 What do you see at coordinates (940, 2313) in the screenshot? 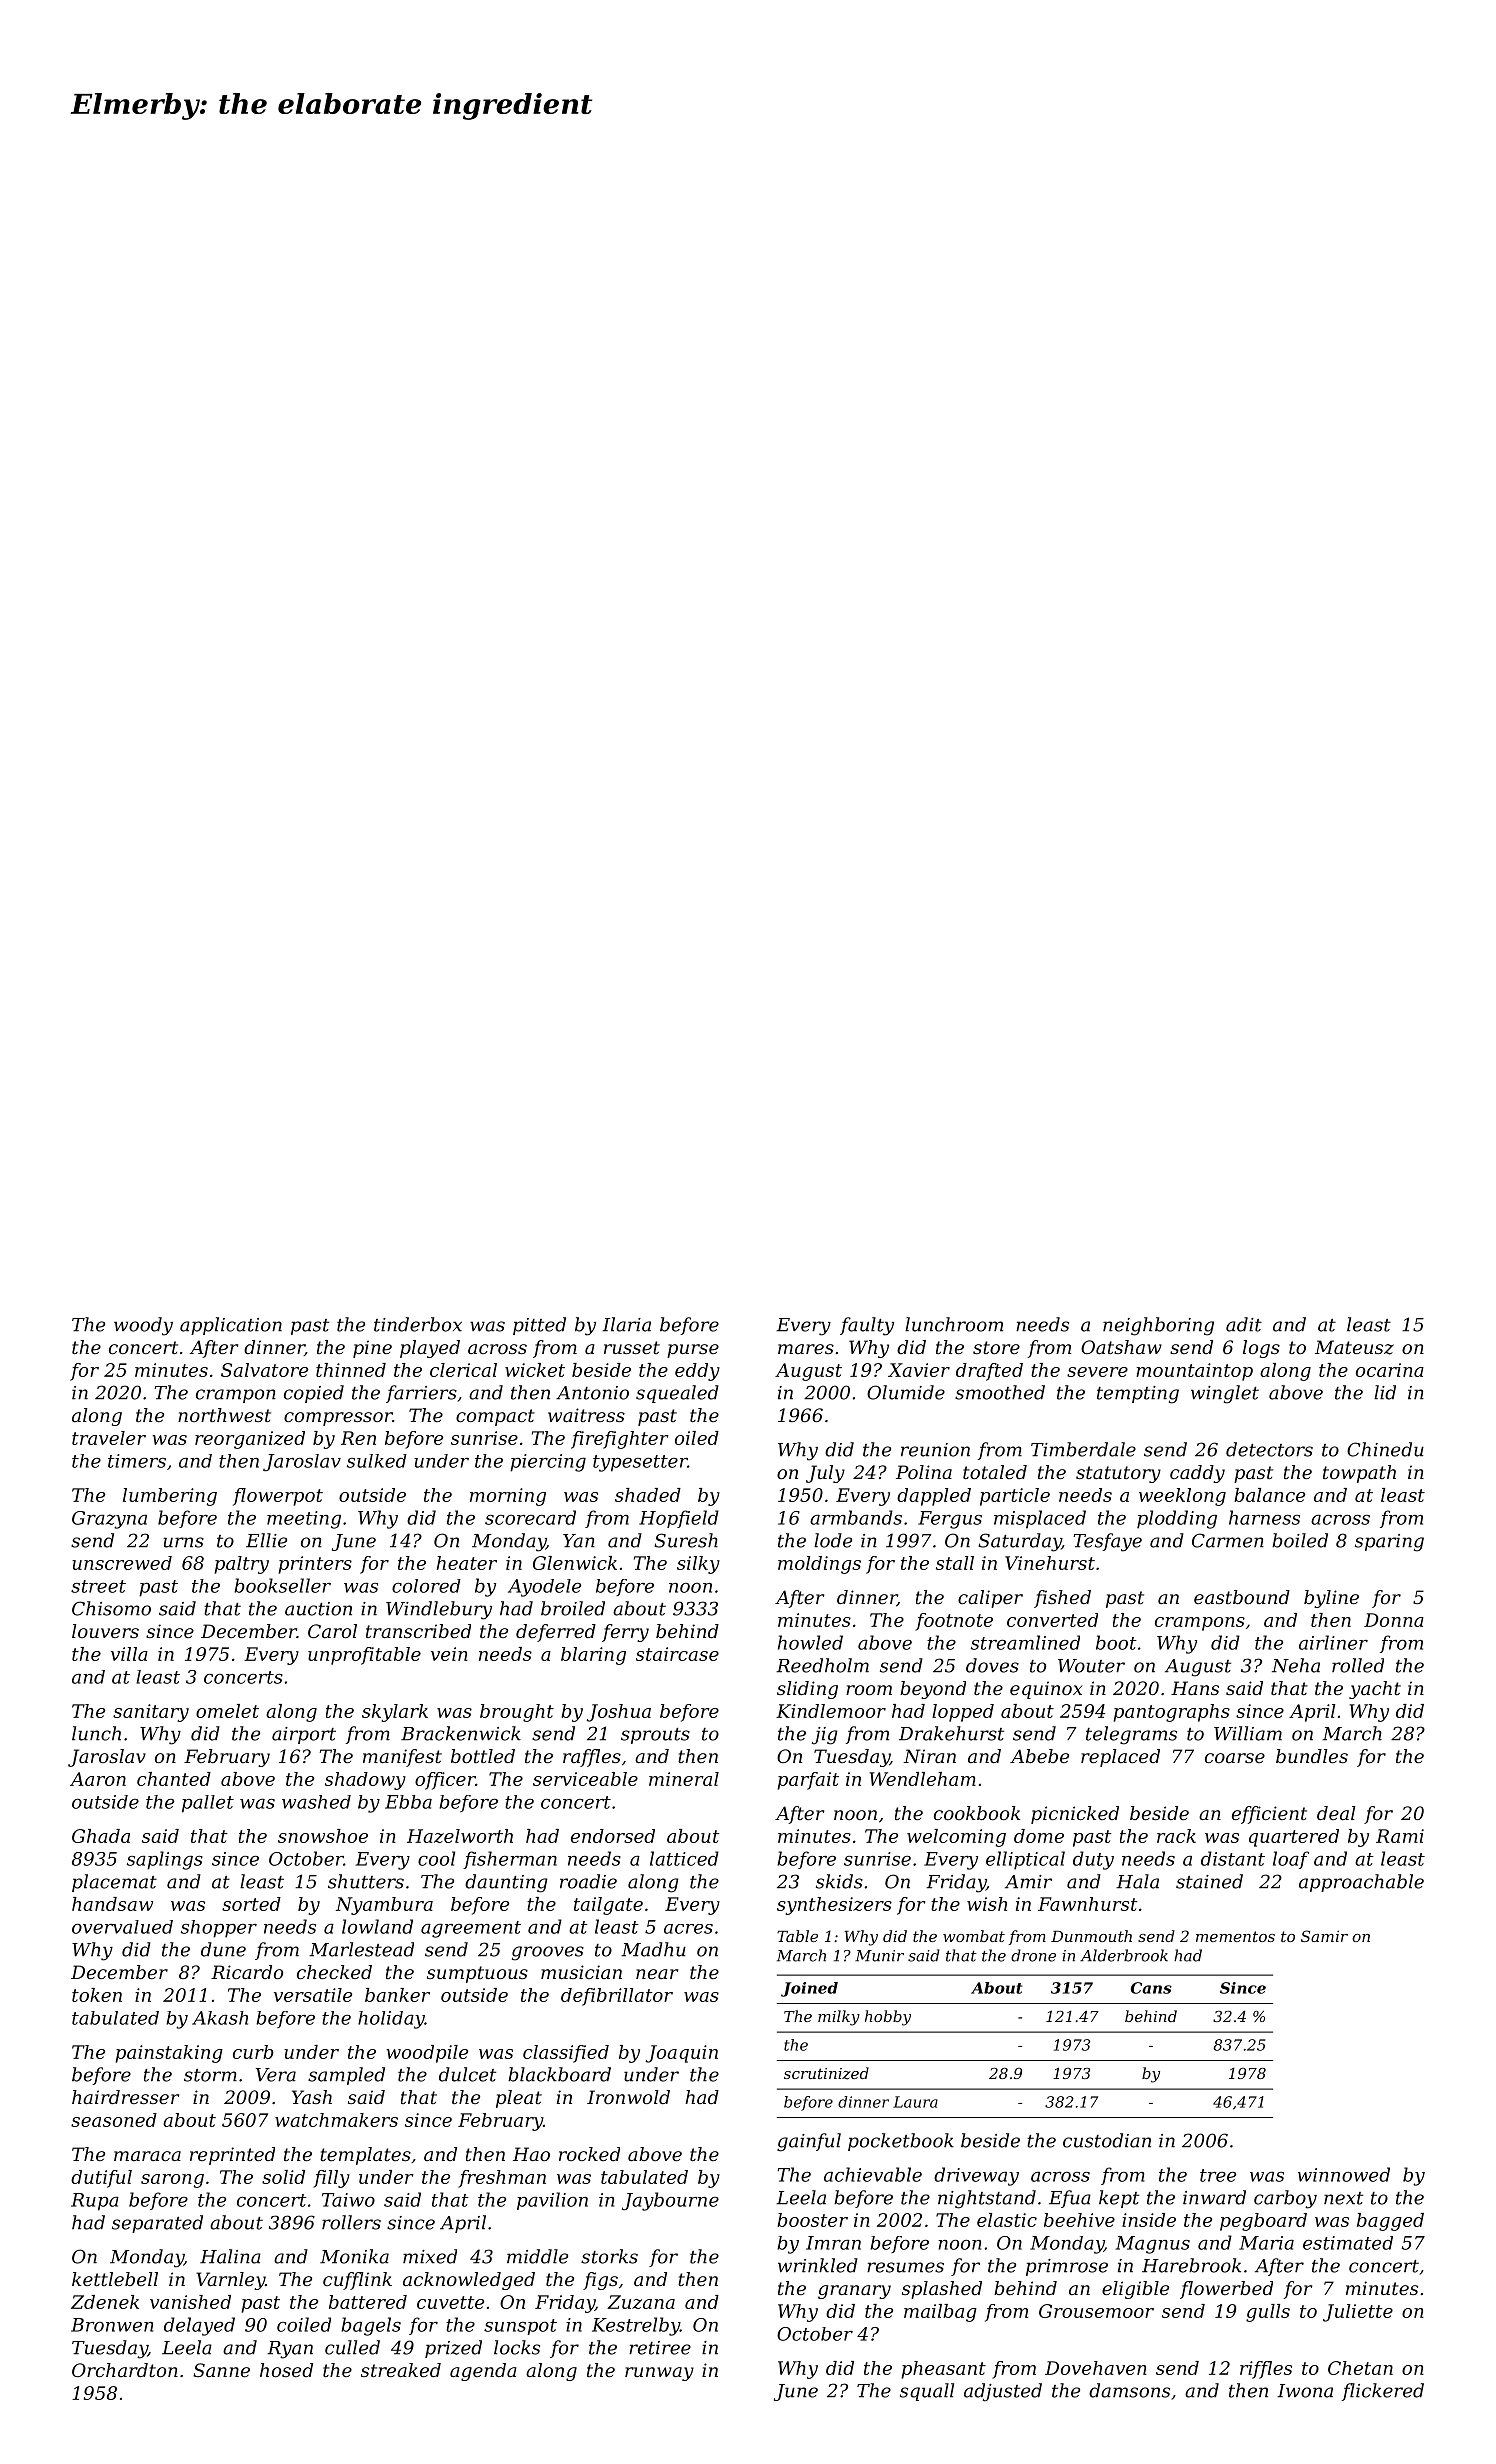
I see `mailbag` at bounding box center [940, 2313].
